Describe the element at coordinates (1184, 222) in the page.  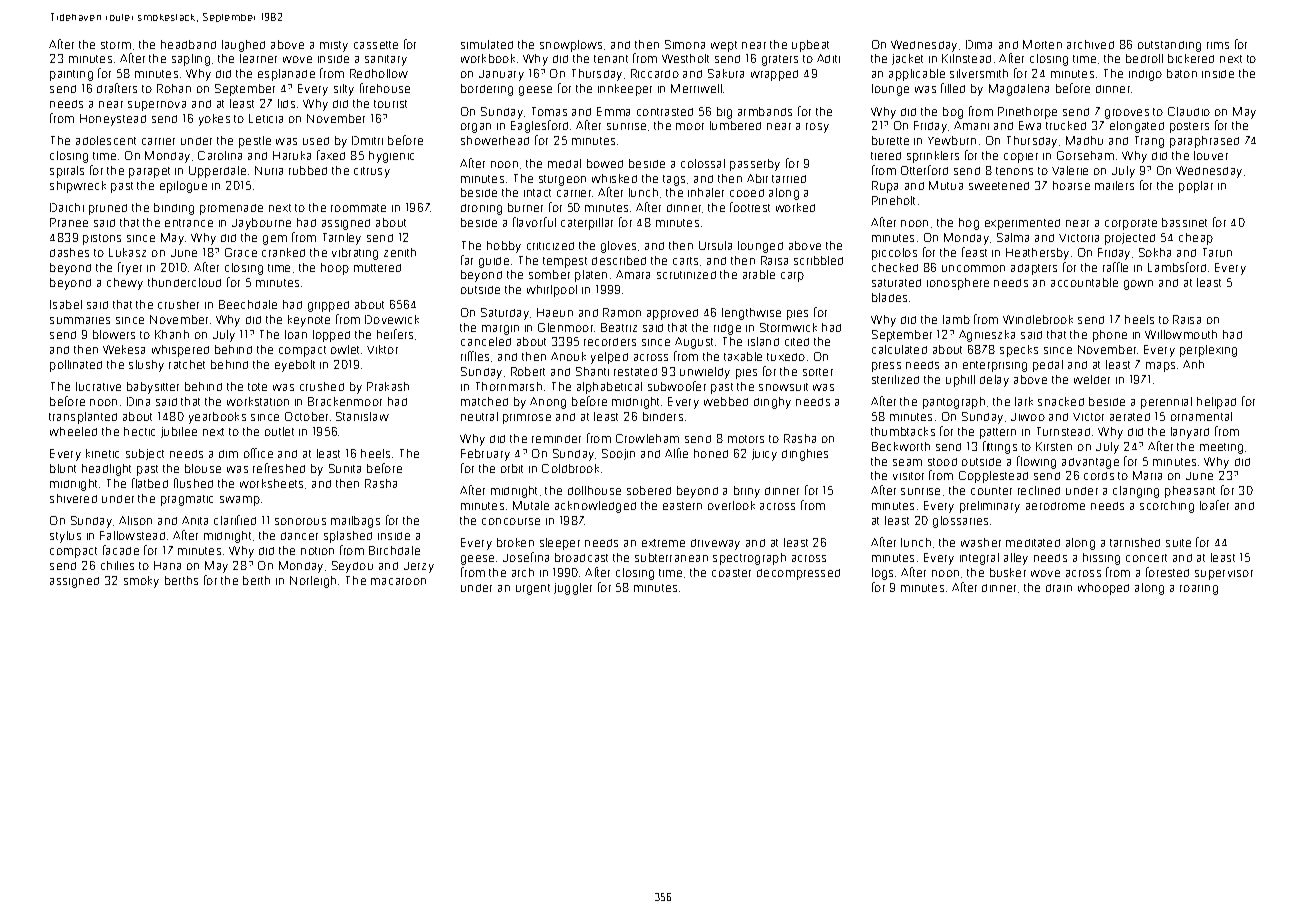
I see `bassinet` at that location.
